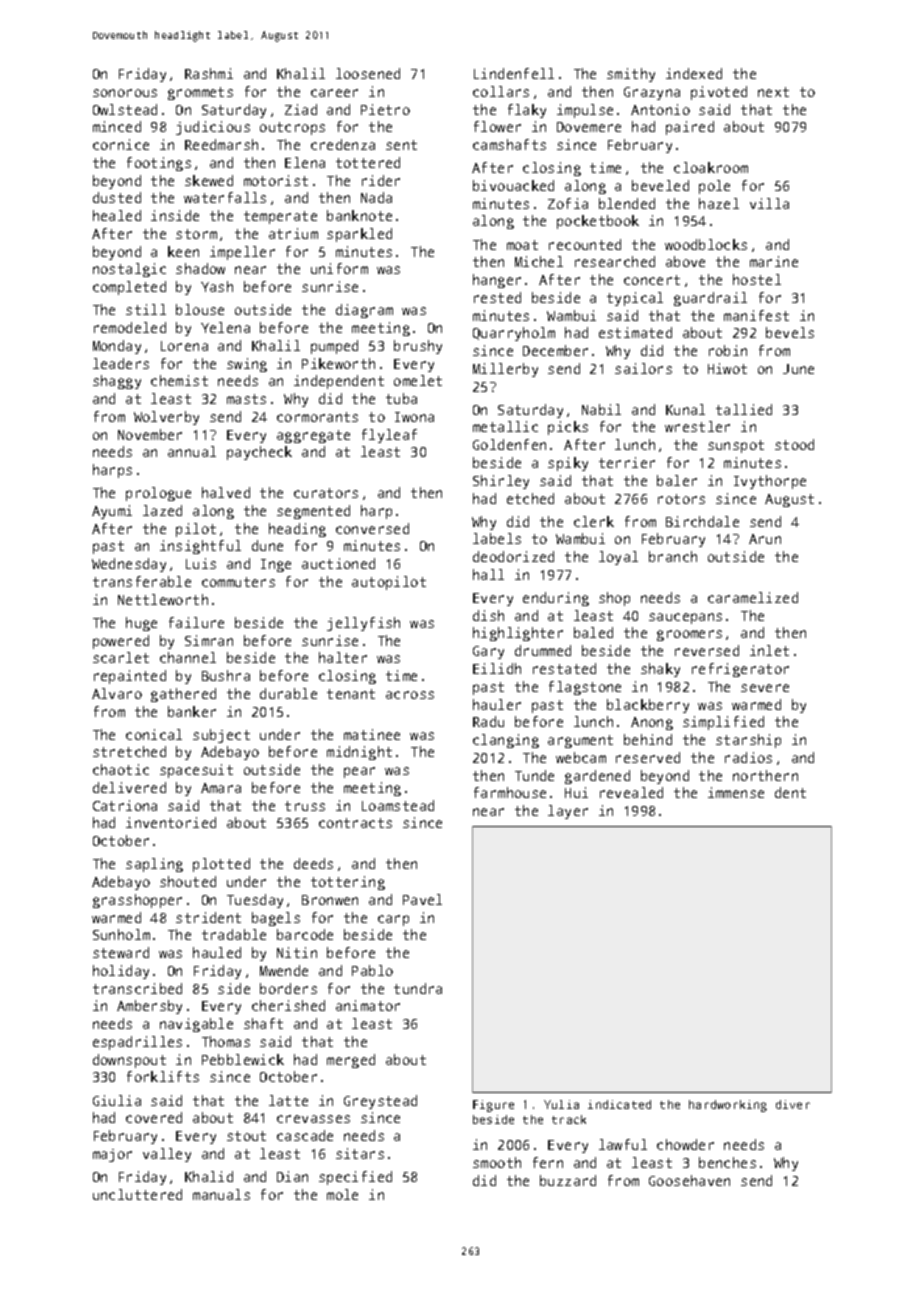 This screenshot has height=1308, width=924. I want to click on Loamstead, so click(398, 805).
